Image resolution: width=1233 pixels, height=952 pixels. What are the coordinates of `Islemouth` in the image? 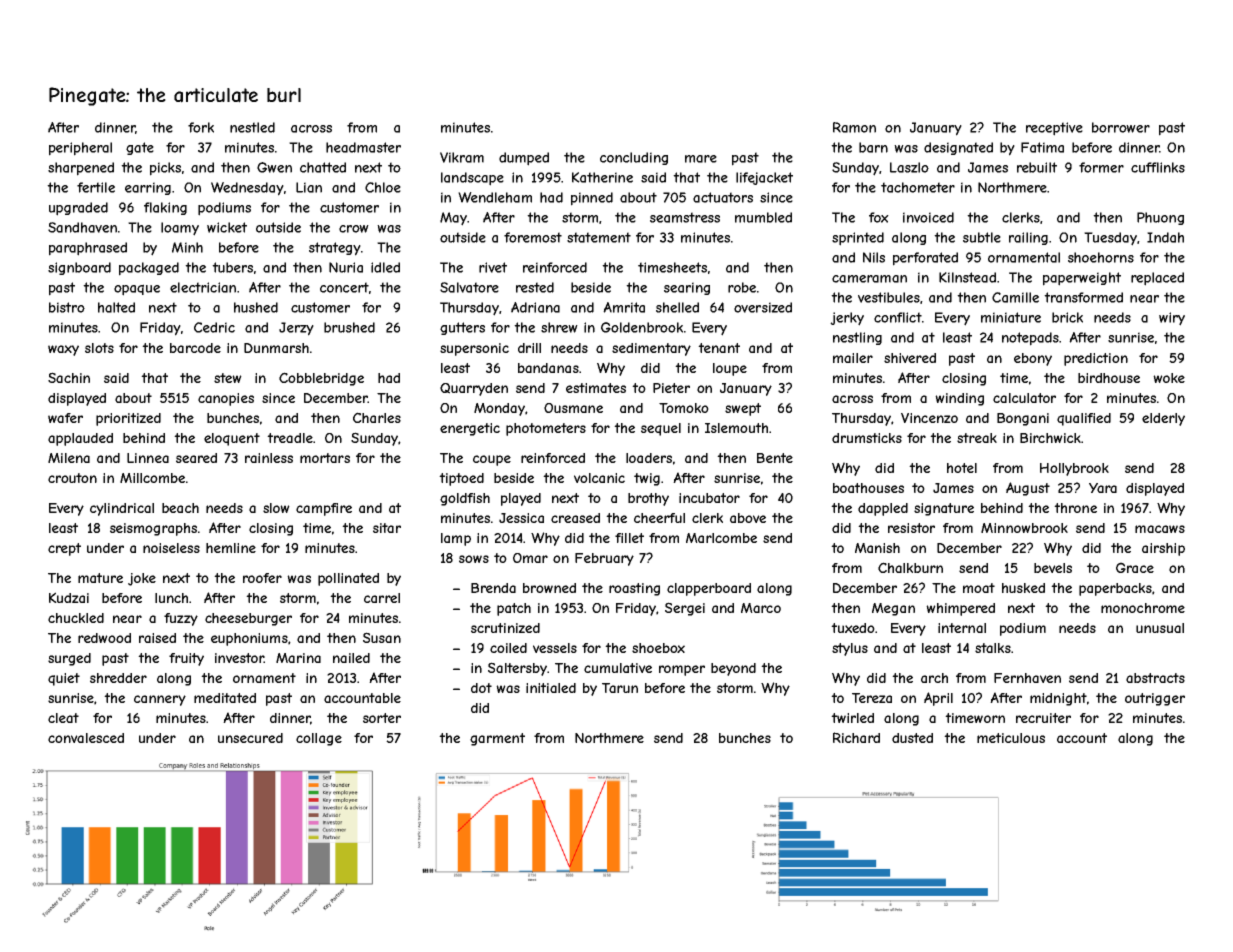 It's located at (736, 428).
